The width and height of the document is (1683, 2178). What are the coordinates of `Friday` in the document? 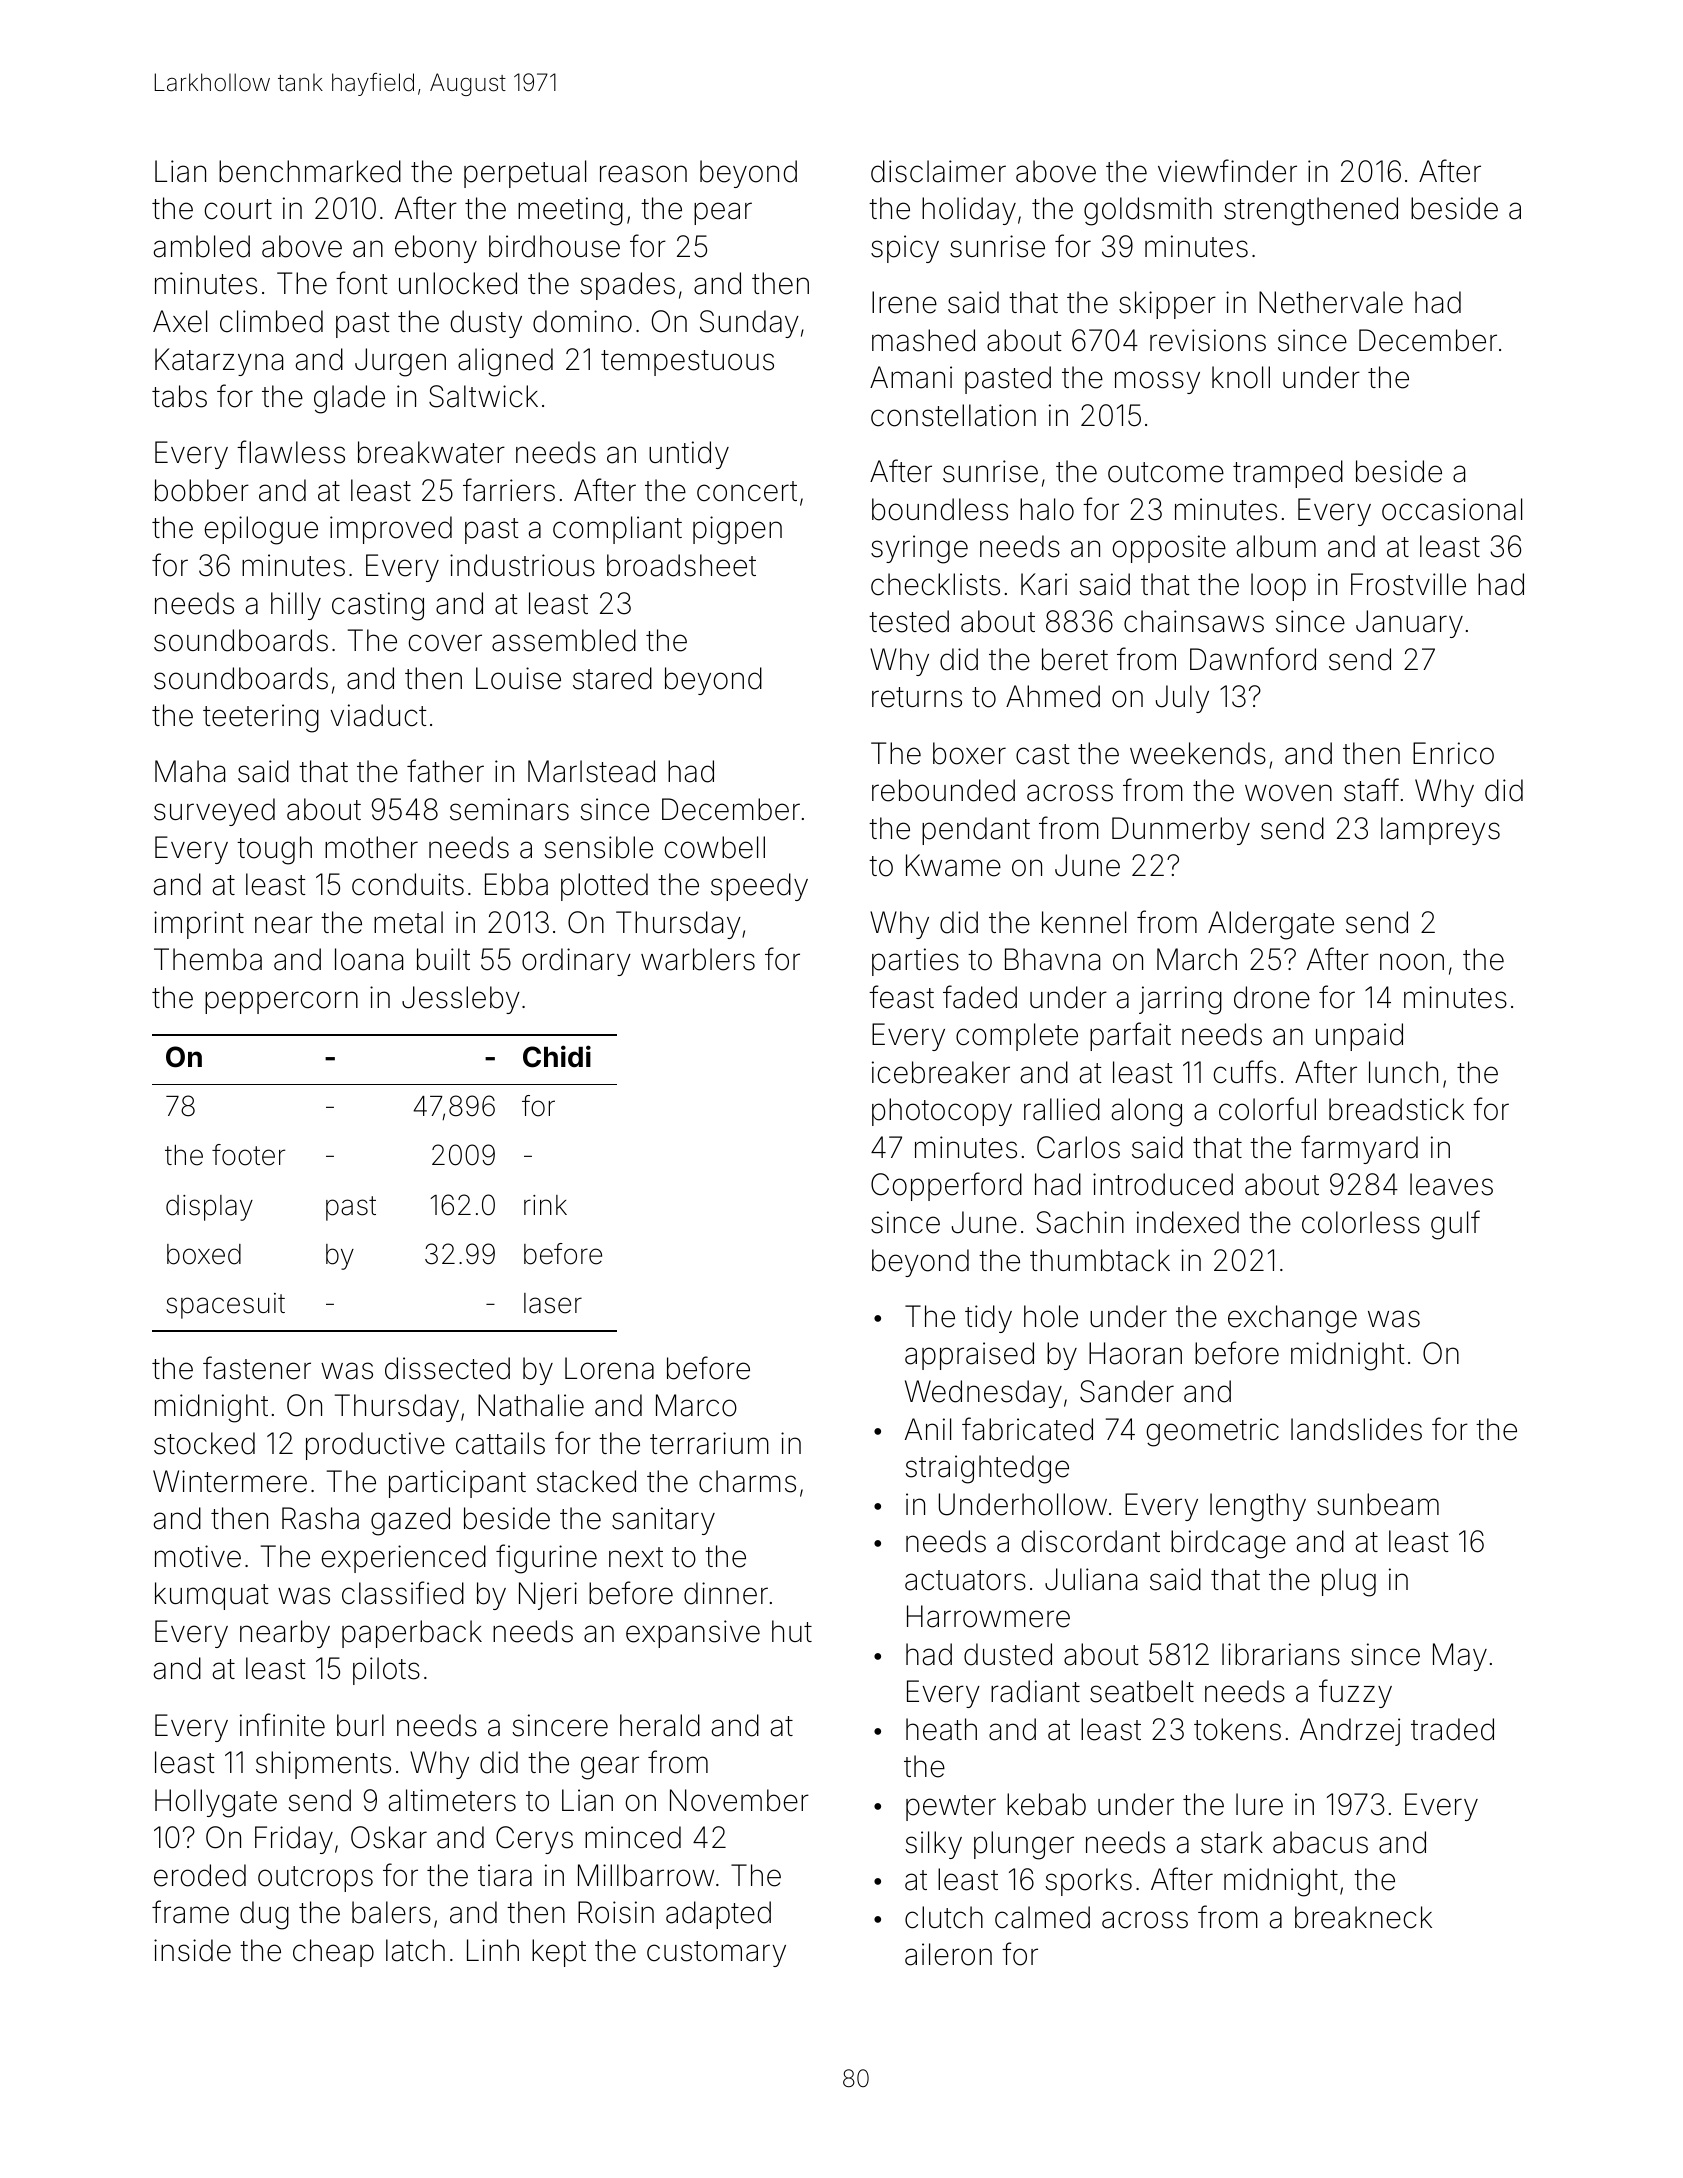 It's located at (294, 1840).
